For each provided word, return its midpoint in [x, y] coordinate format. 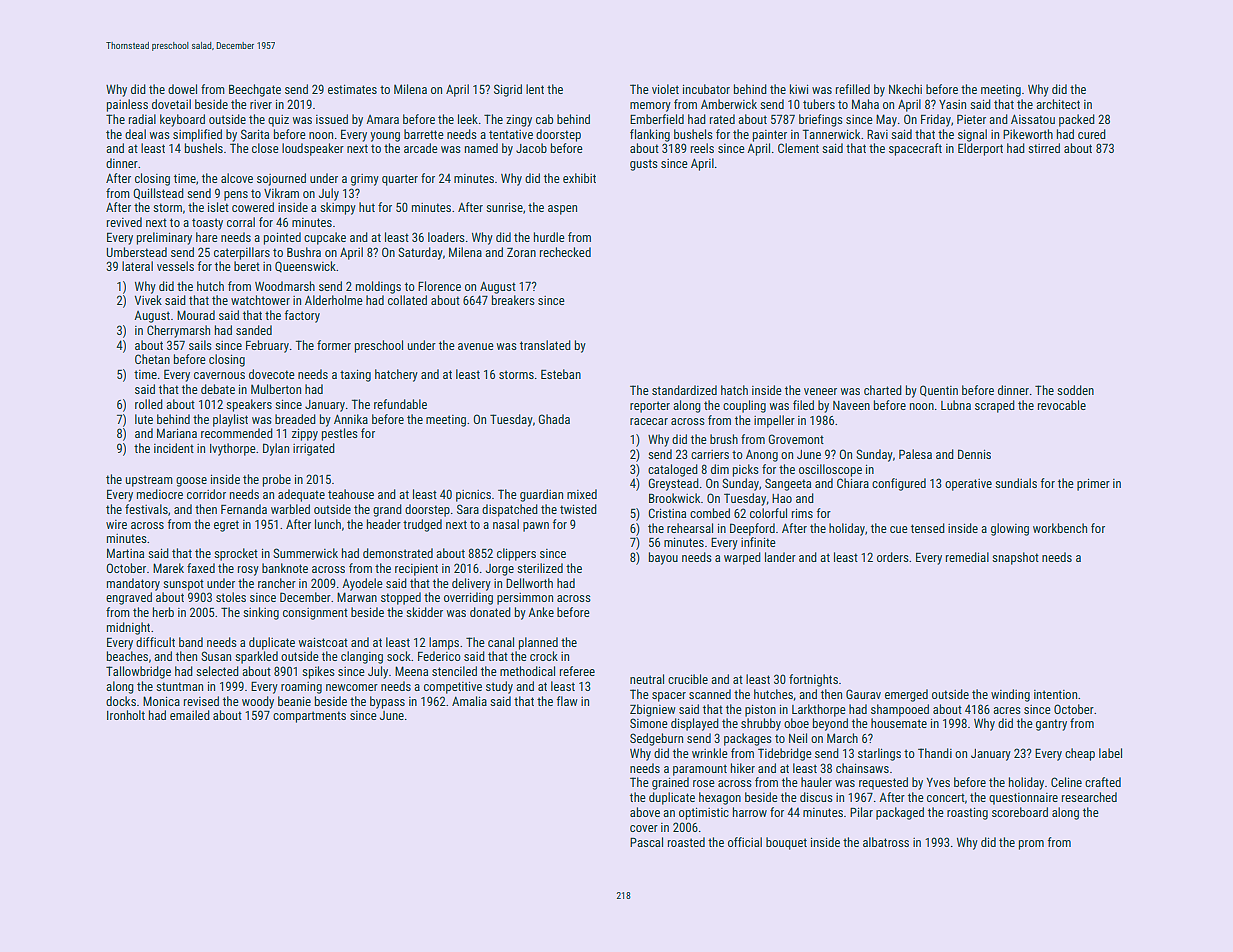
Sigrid [508, 90]
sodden [1075, 390]
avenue [476, 346]
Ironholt [126, 715]
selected [217, 671]
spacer [669, 697]
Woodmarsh [285, 286]
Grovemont [796, 439]
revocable [1062, 405]
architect [1058, 104]
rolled [149, 404]
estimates [352, 89]
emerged [906, 695]
